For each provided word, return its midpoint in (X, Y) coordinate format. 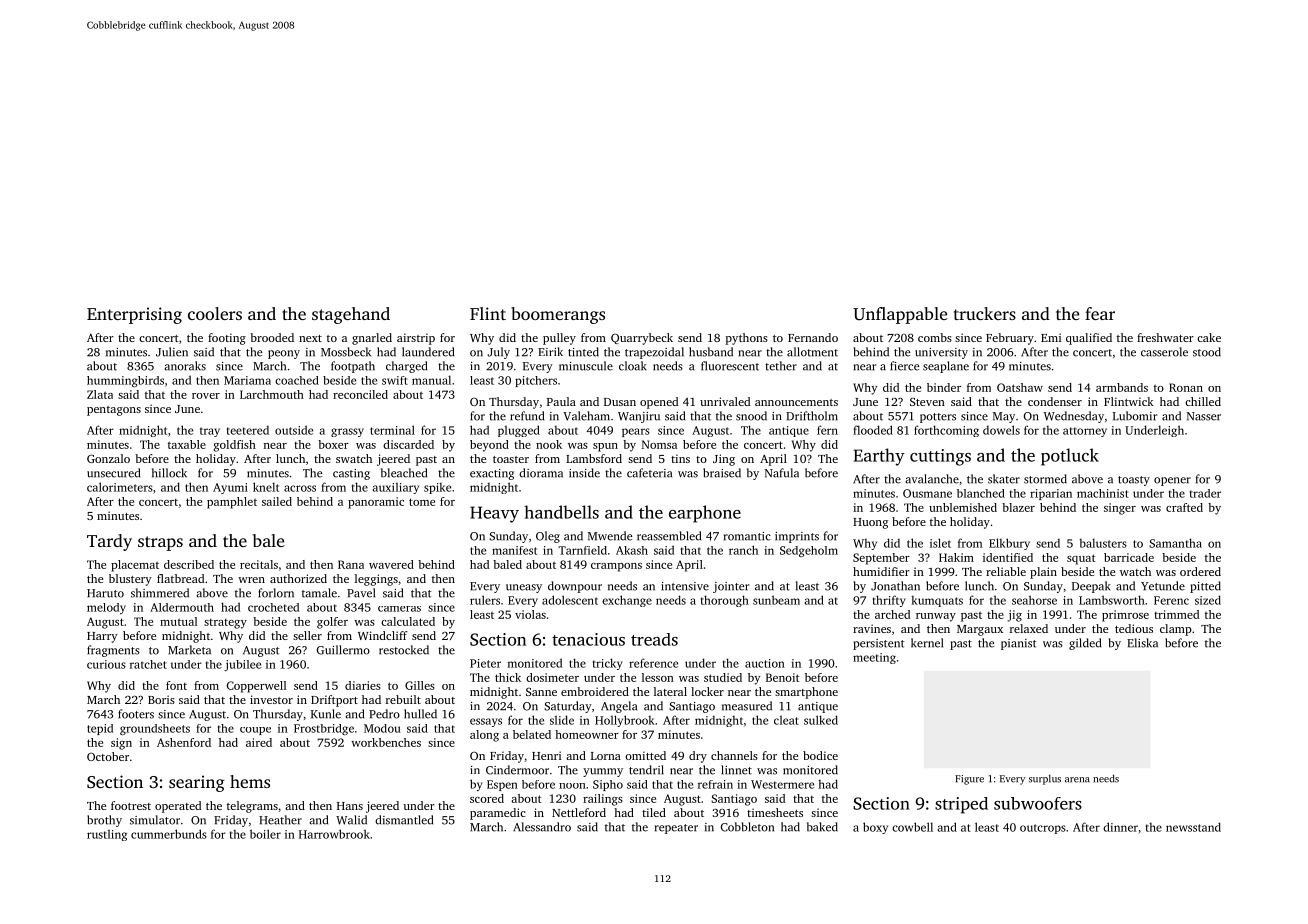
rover (206, 396)
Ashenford (184, 742)
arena (1077, 780)
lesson (658, 677)
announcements (796, 402)
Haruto (105, 593)
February (1010, 339)
